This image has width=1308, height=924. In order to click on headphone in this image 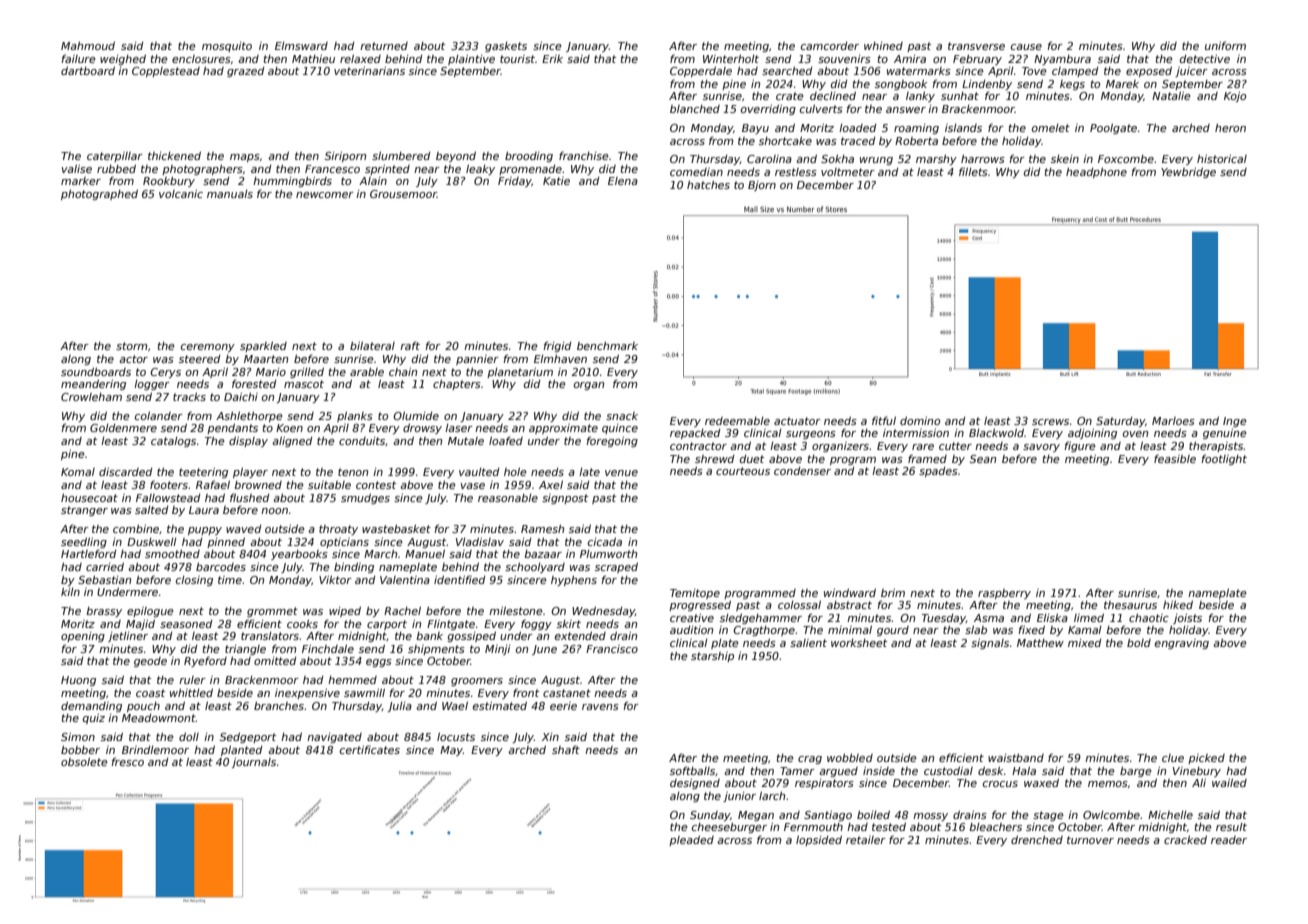, I will do `click(1096, 172)`.
